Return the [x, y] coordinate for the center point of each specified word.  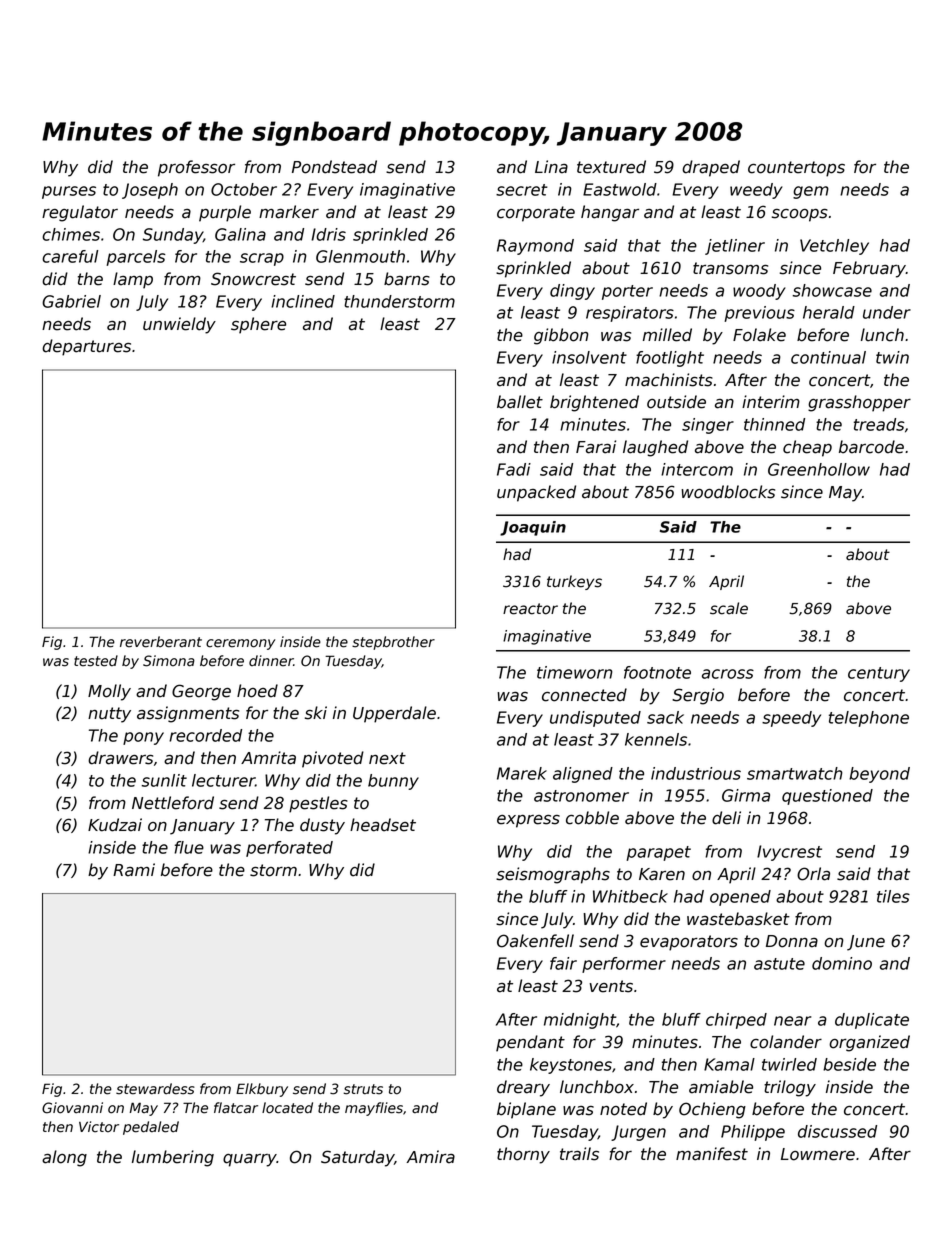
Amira [430, 1157]
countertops [796, 169]
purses [69, 192]
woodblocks [728, 492]
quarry [250, 1160]
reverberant [161, 642]
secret [522, 190]
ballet [520, 402]
